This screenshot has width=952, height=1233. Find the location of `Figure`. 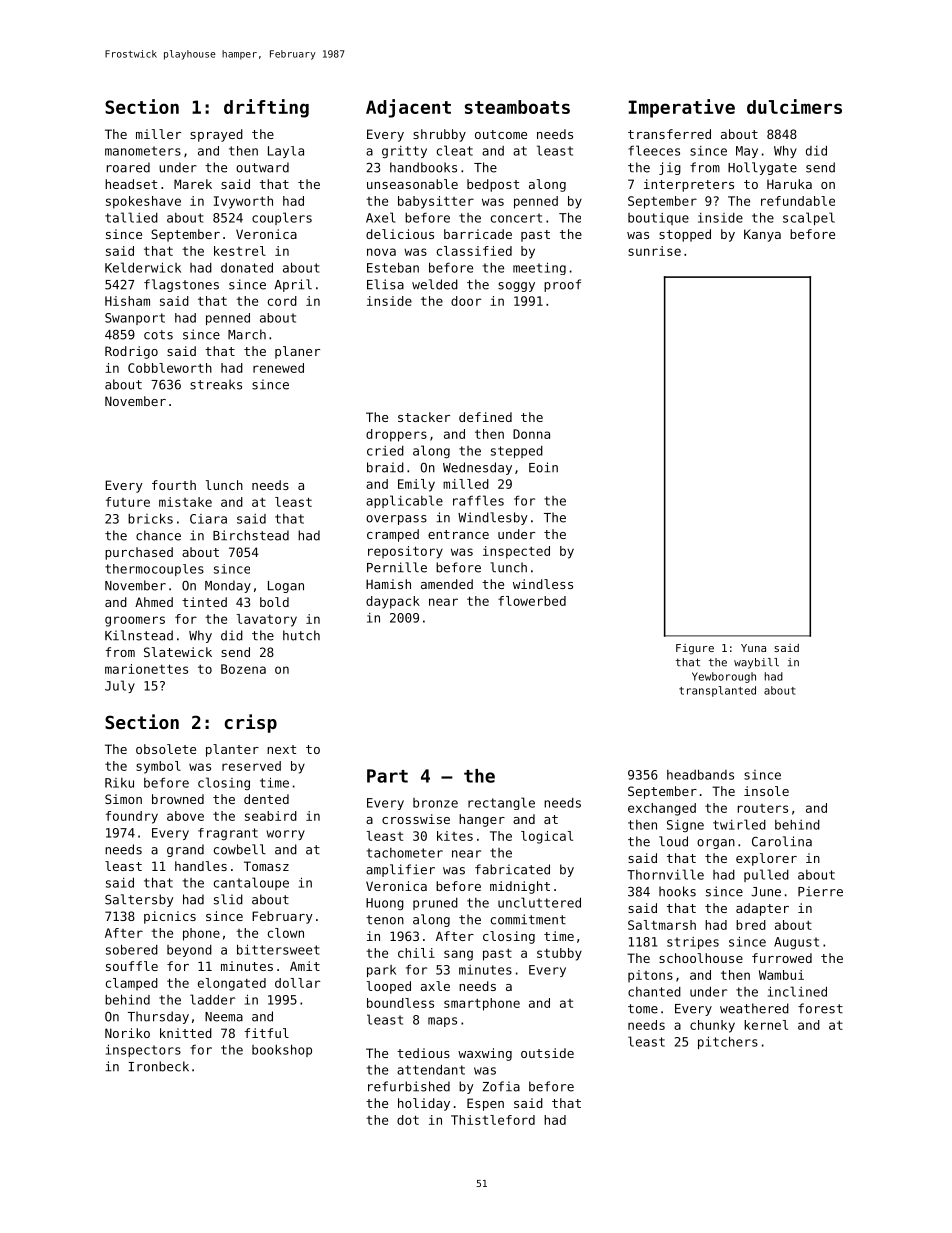

Figure is located at coordinates (695, 649).
